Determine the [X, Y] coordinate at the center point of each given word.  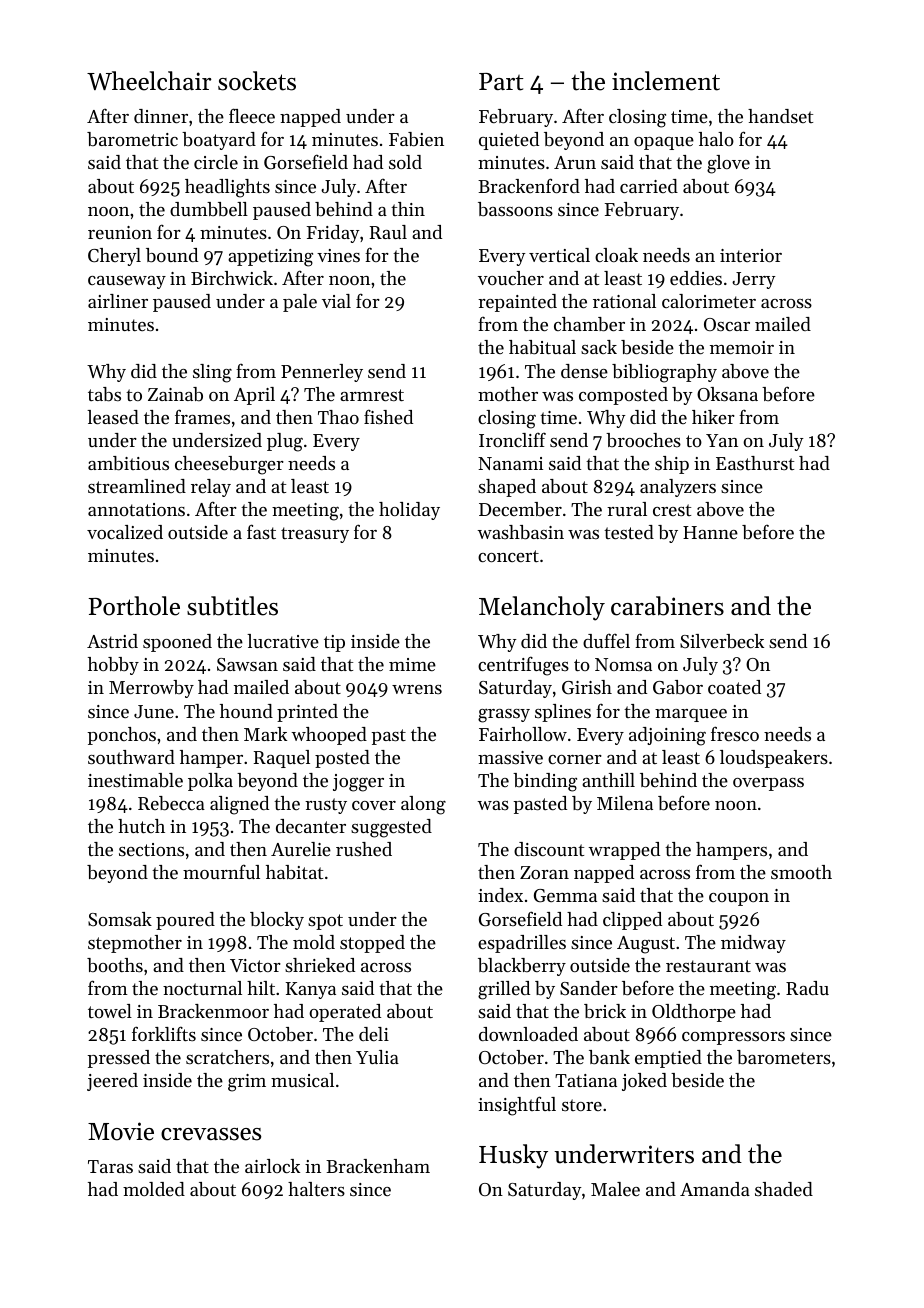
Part [501, 82]
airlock [272, 1166]
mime [412, 664]
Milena [625, 803]
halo [716, 139]
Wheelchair [149, 81]
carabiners [667, 606]
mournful [221, 871]
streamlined [137, 486]
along [423, 805]
